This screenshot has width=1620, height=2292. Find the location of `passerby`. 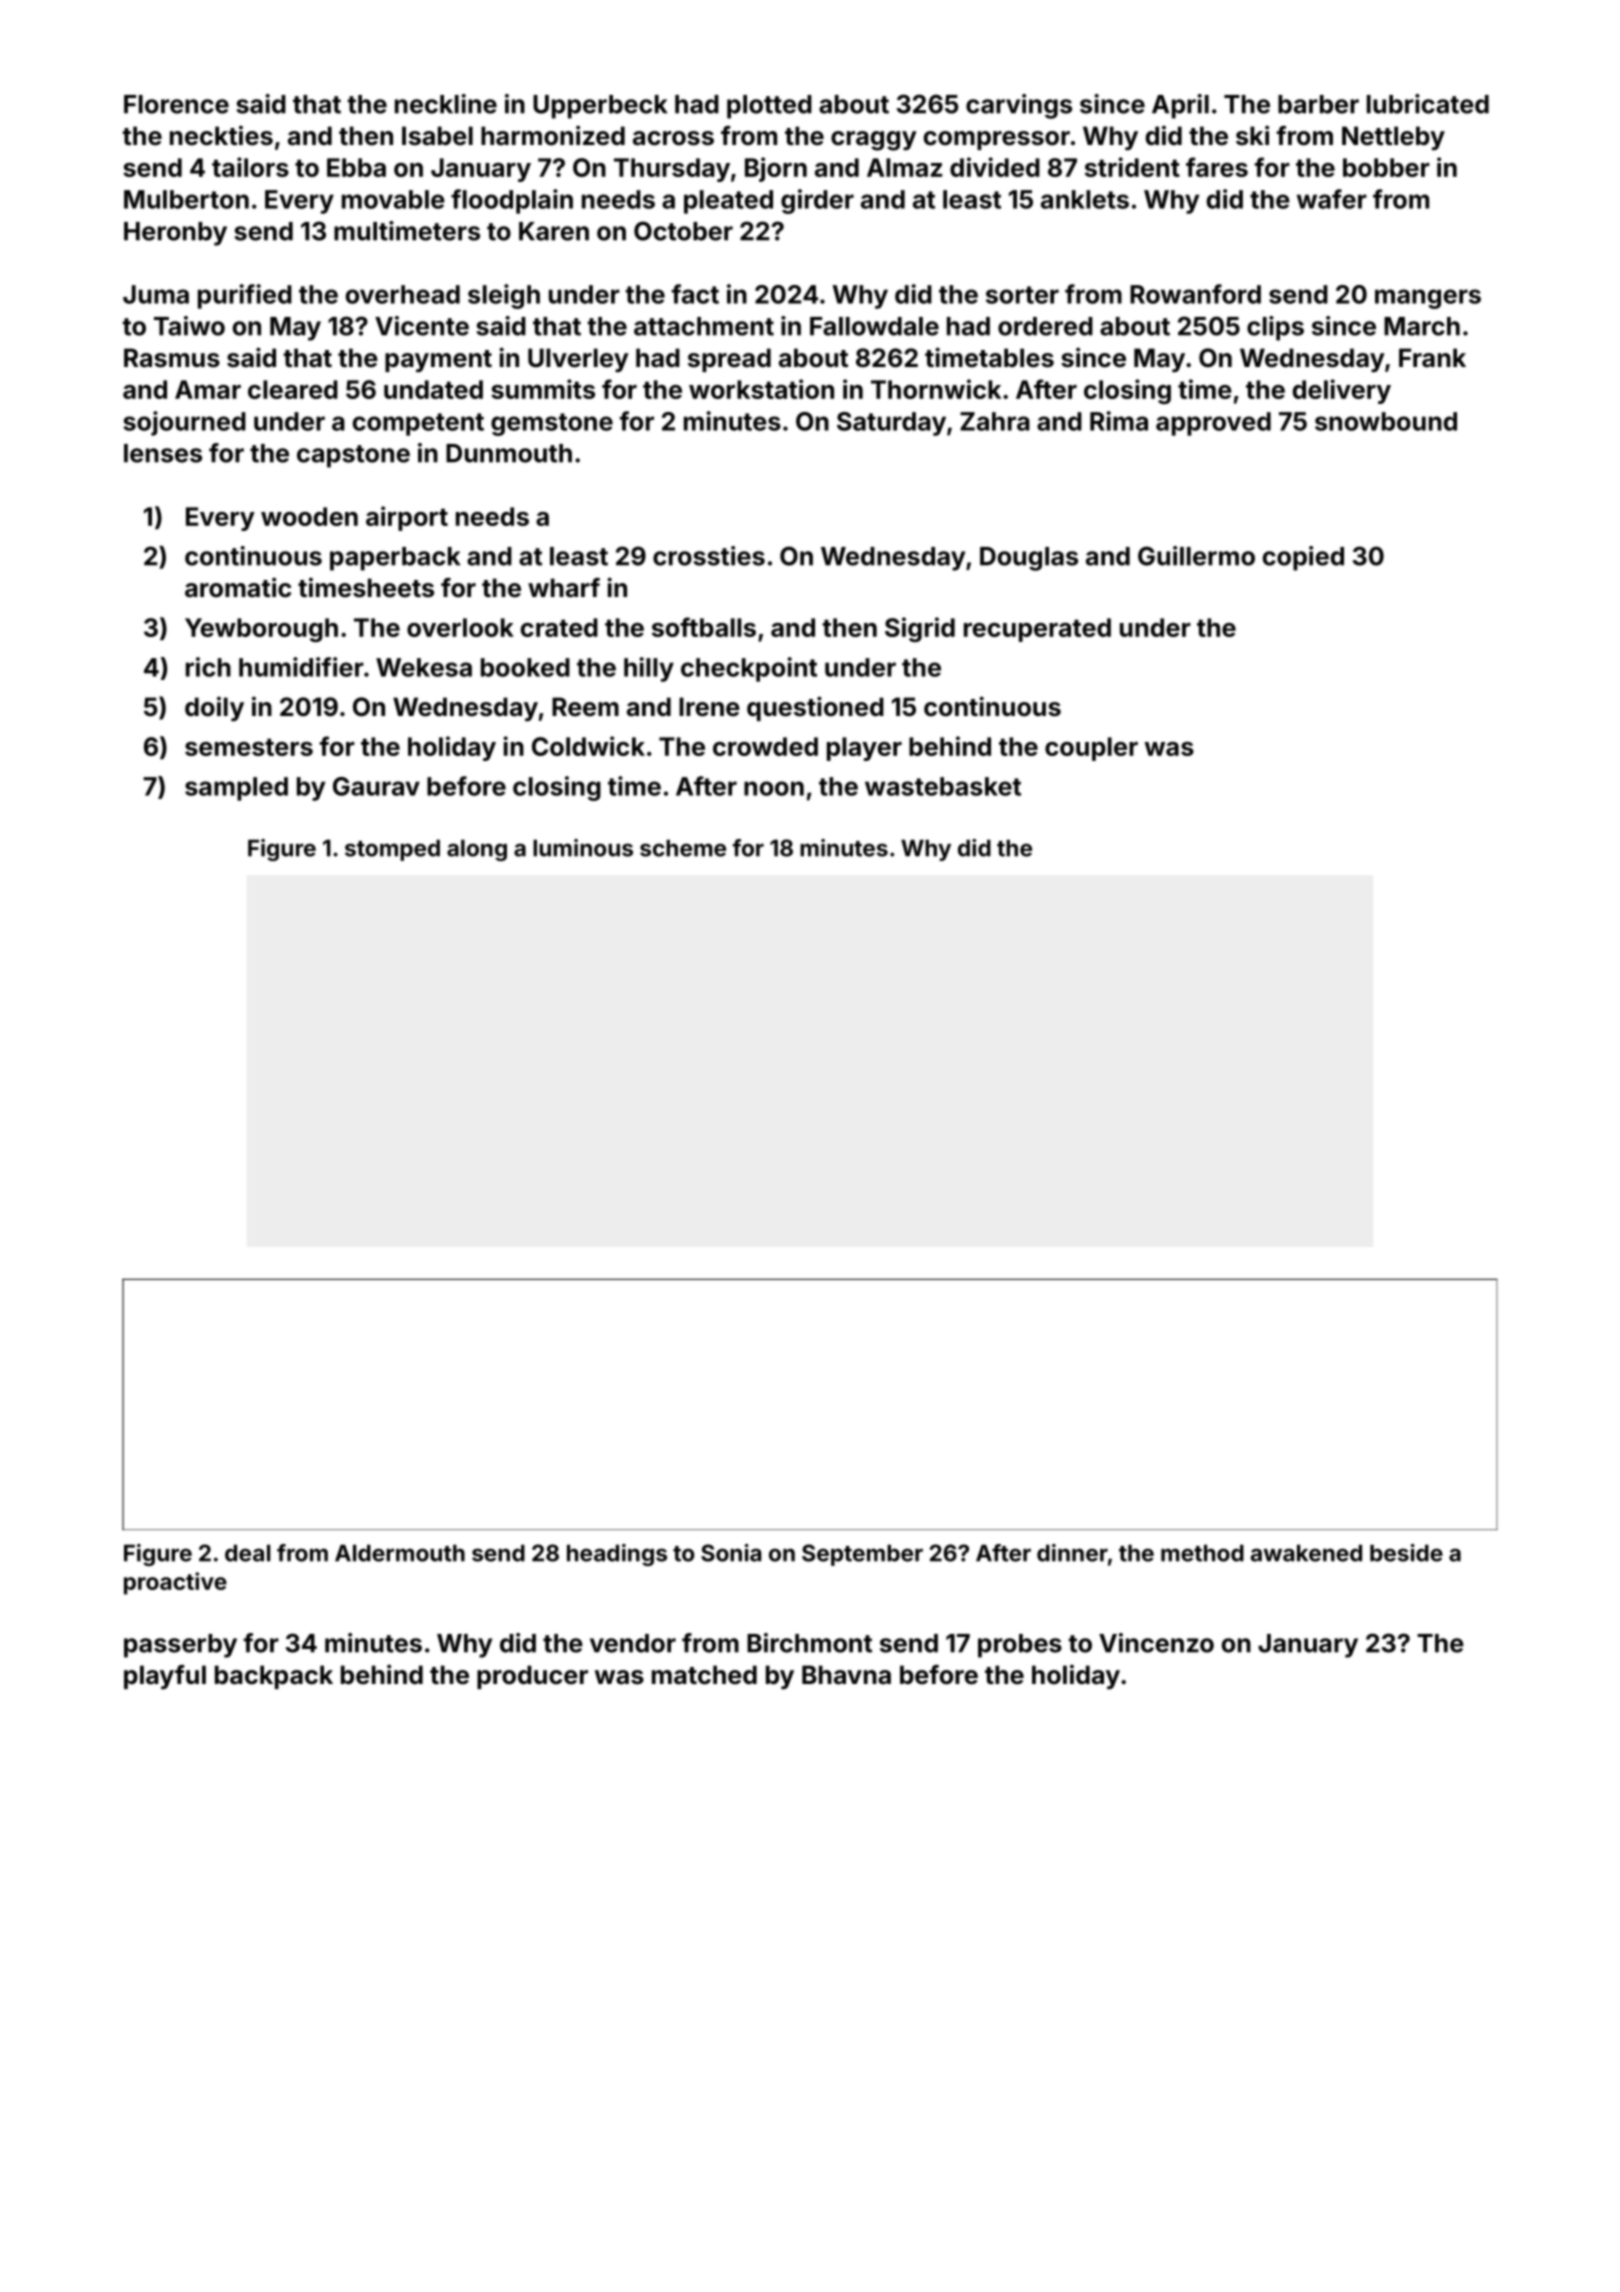

passerby is located at coordinates (180, 1646).
